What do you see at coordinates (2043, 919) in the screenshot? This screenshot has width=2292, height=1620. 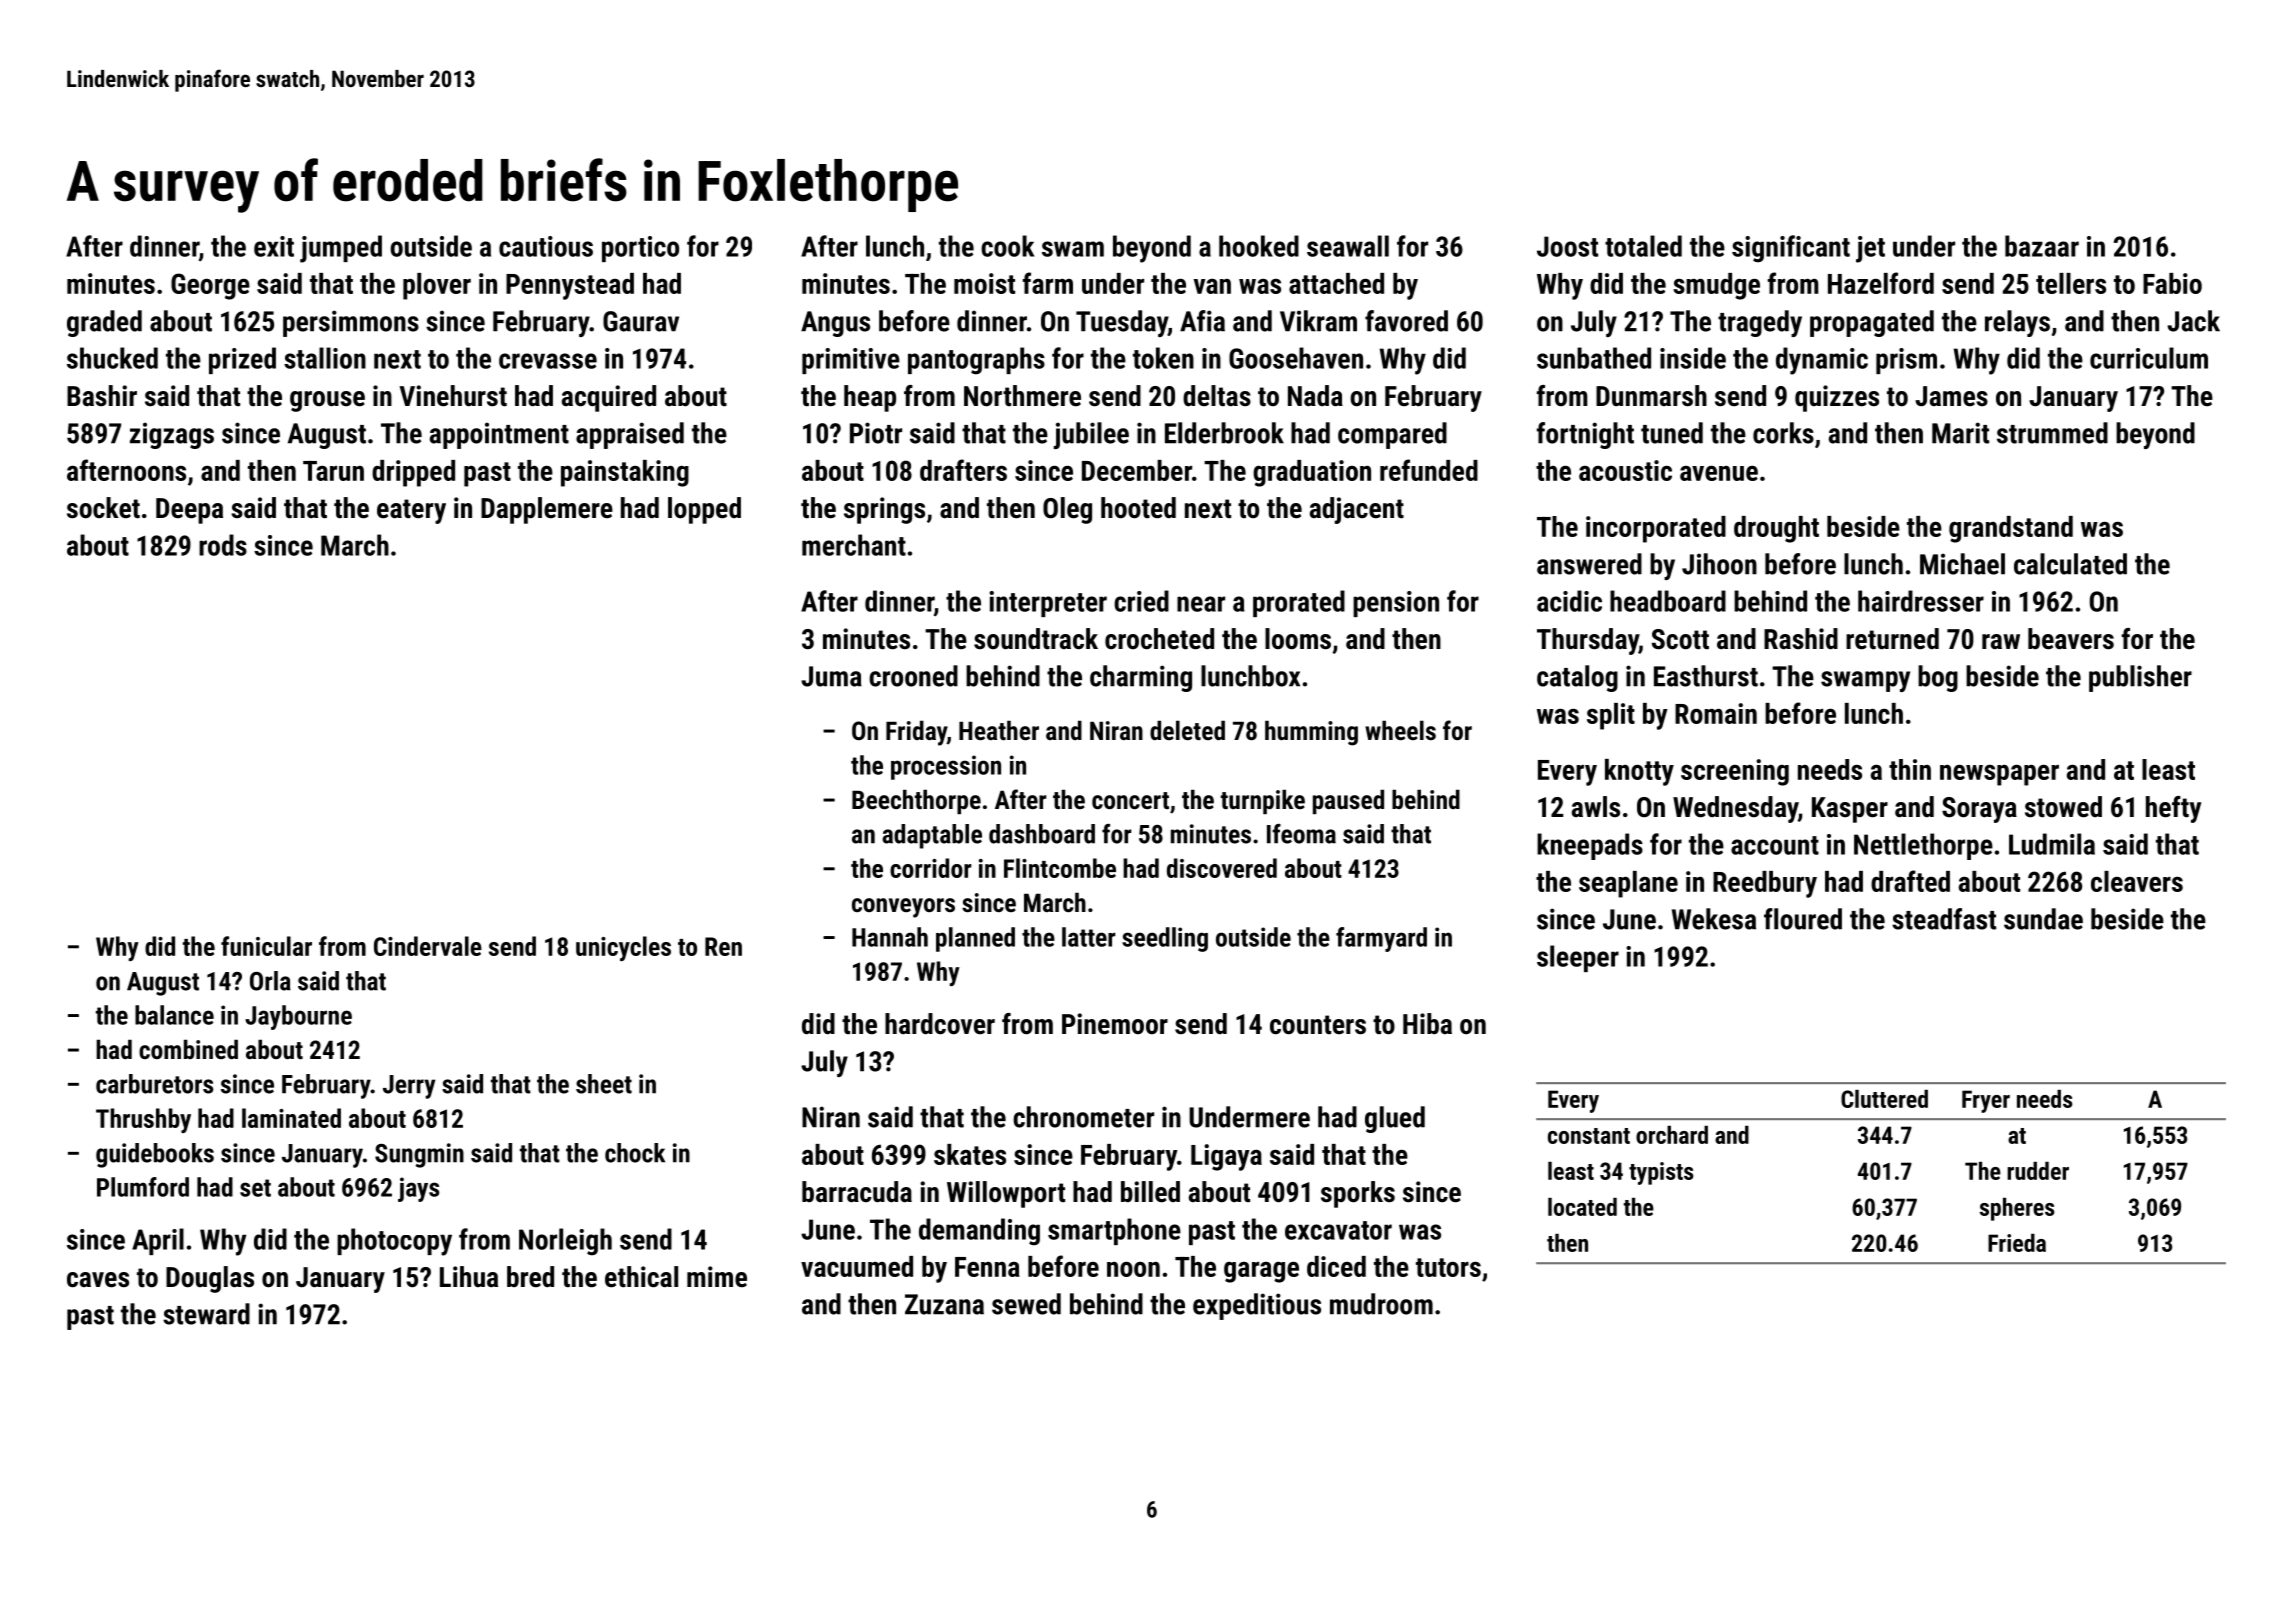 I see `sundae` at bounding box center [2043, 919].
